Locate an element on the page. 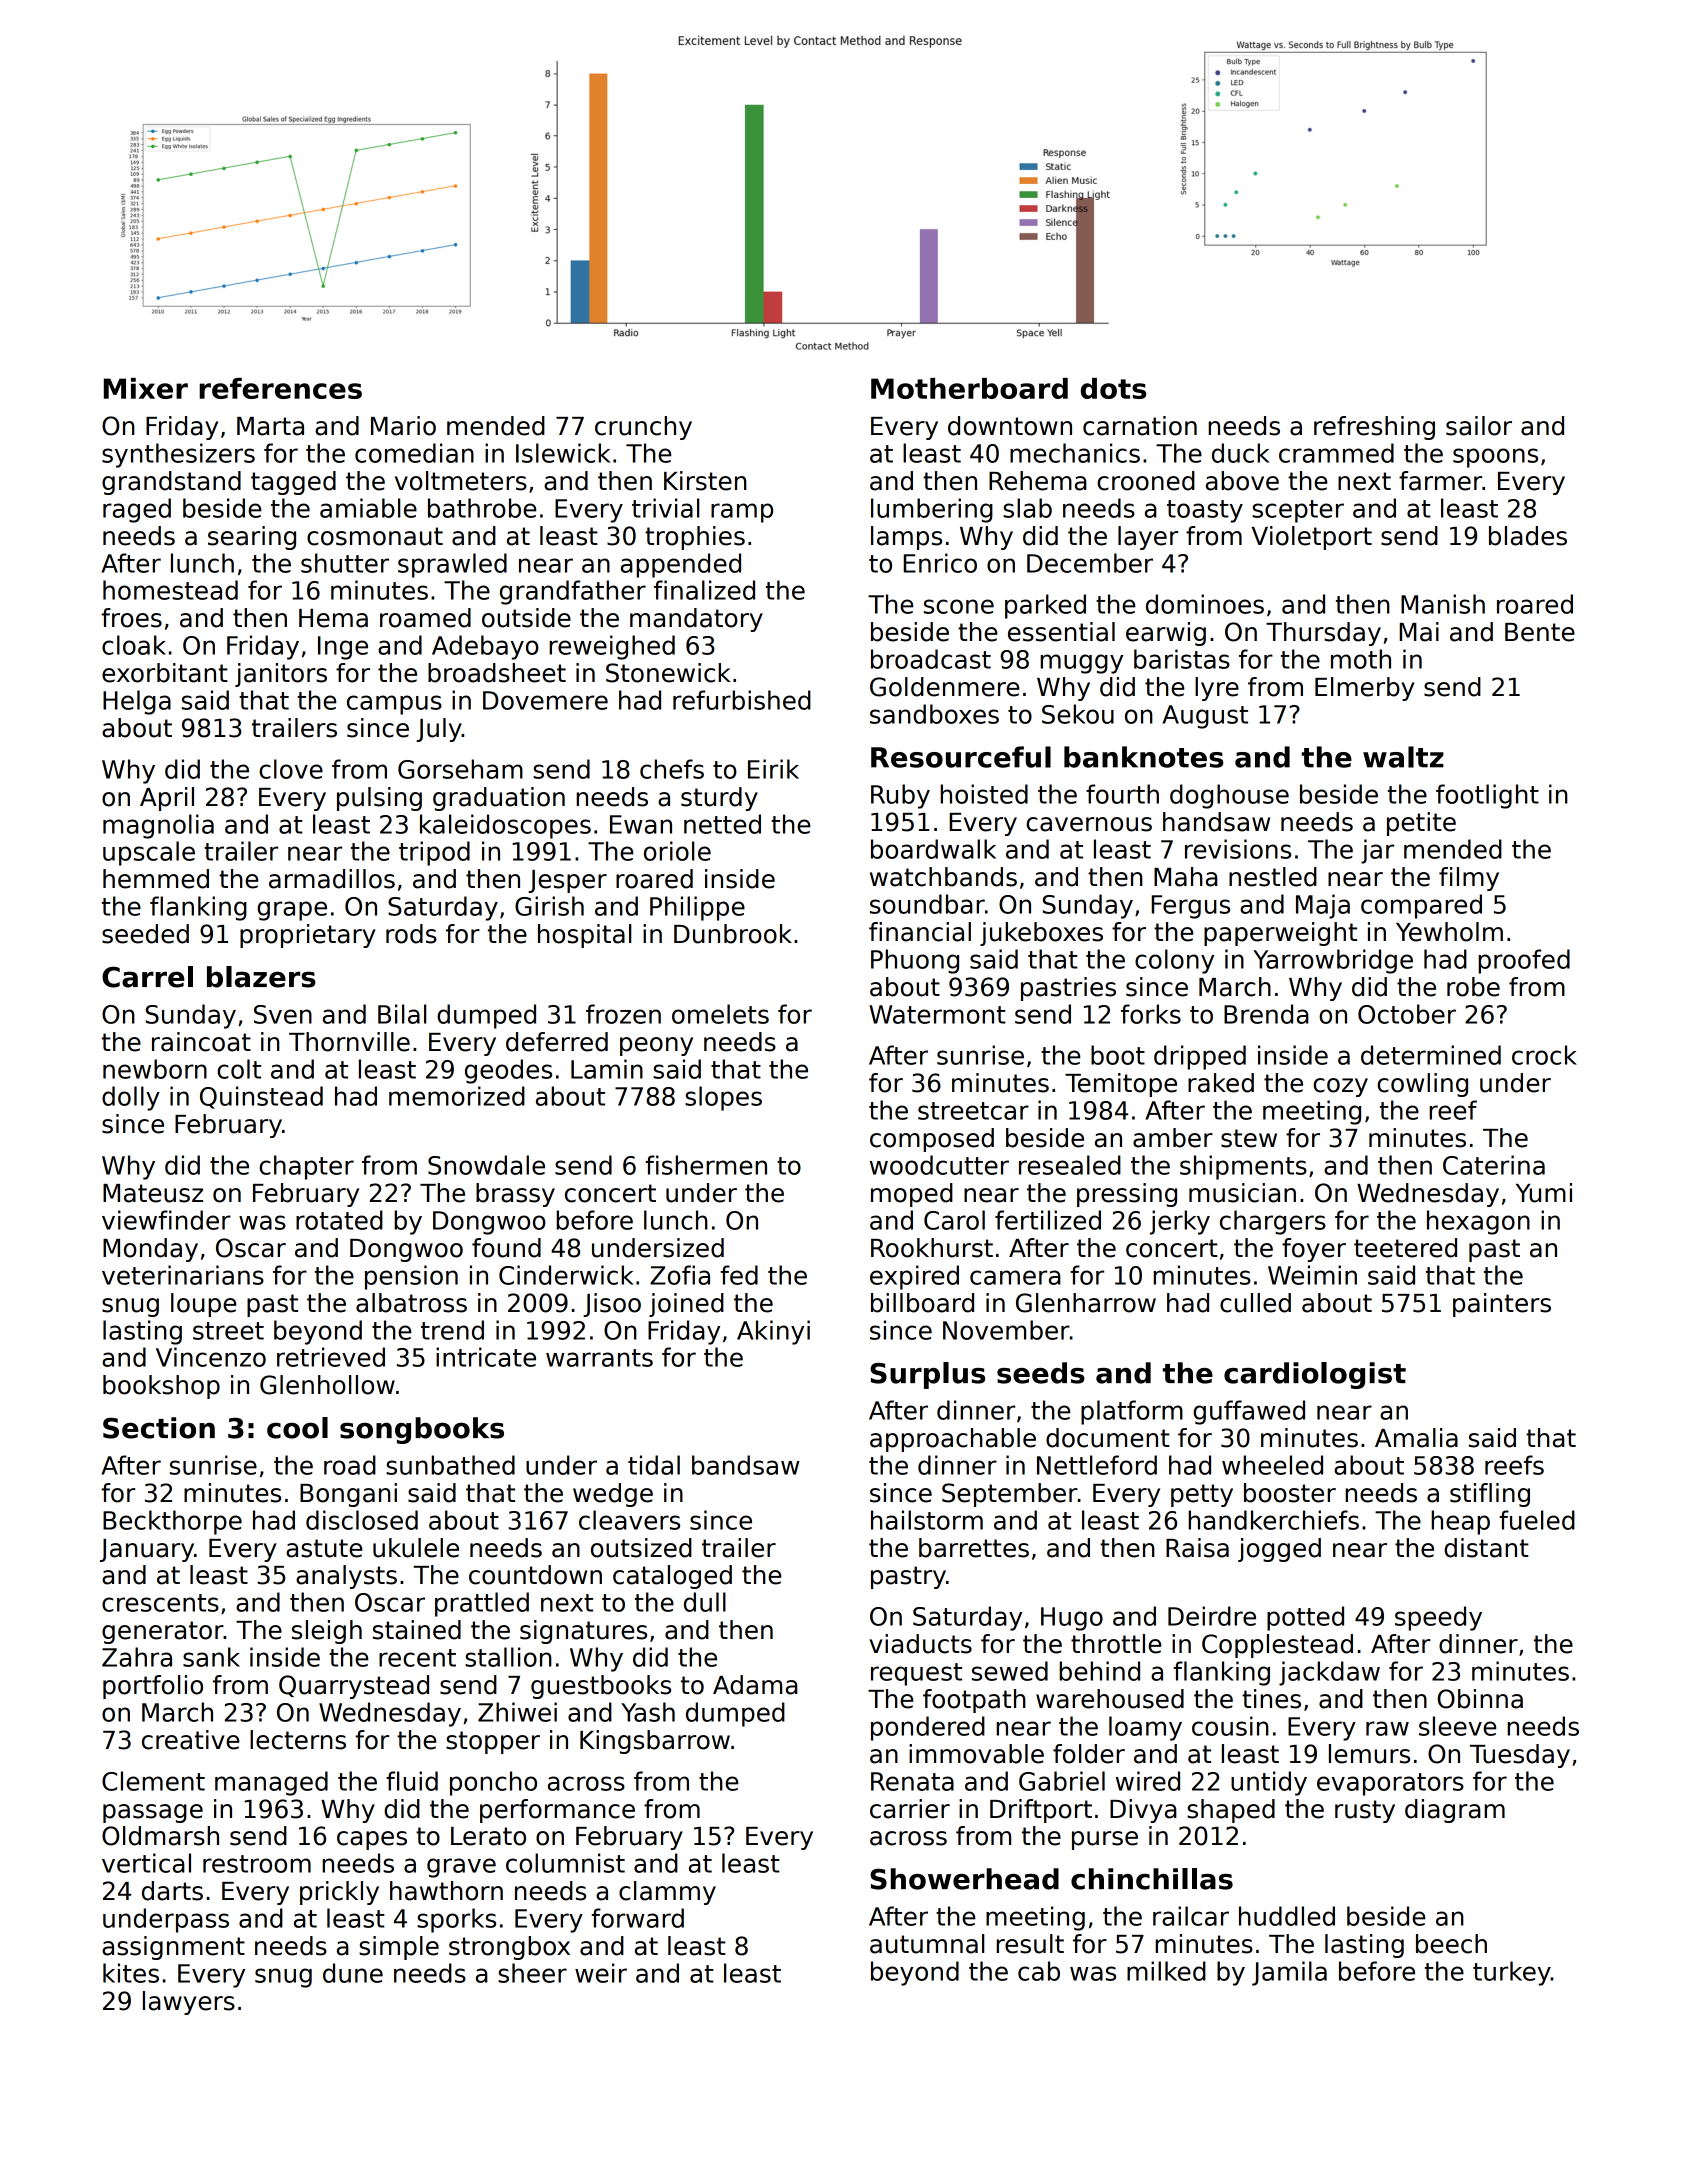  analysts is located at coordinates (346, 1577).
